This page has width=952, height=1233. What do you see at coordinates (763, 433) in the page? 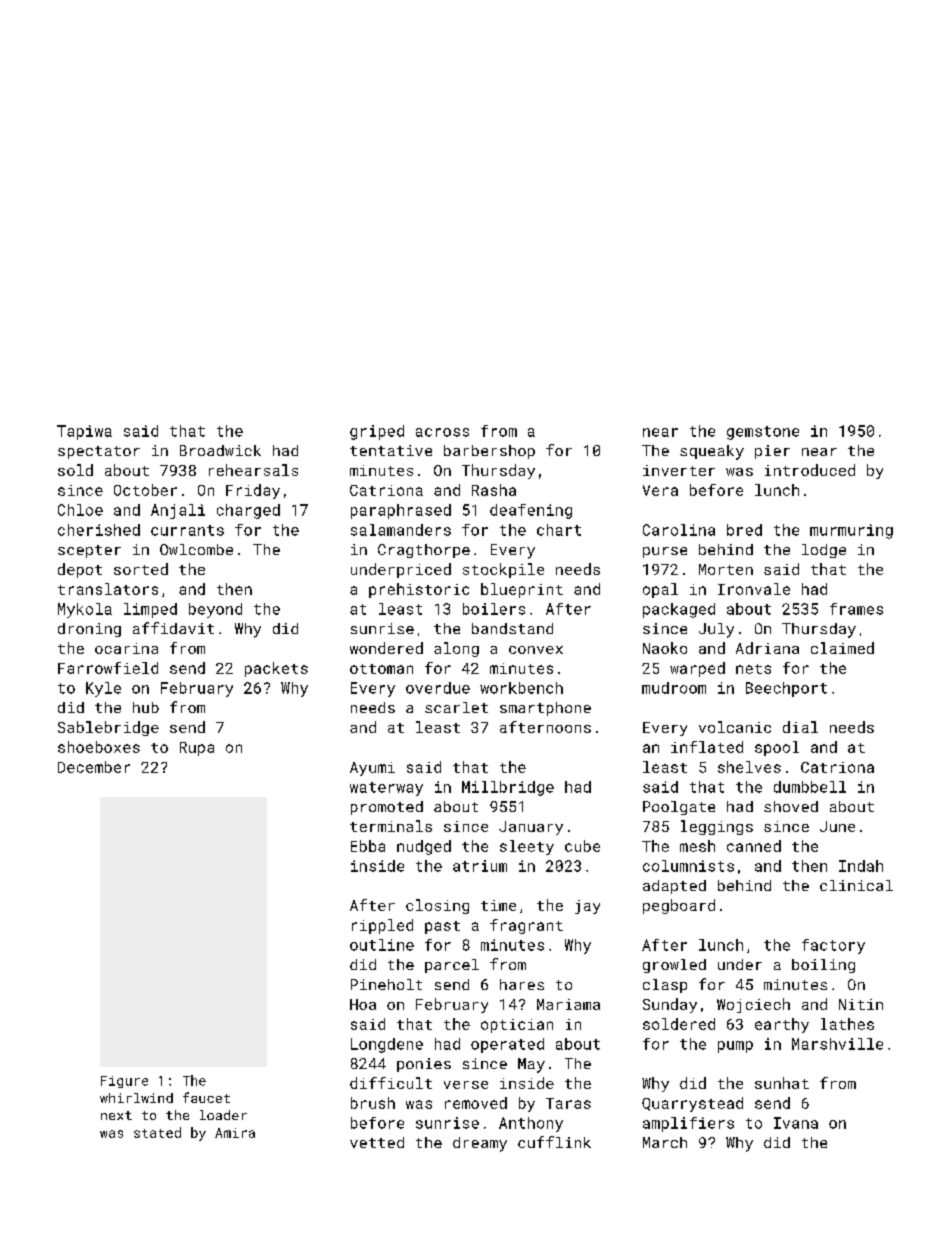
I see `gemstone` at bounding box center [763, 433].
